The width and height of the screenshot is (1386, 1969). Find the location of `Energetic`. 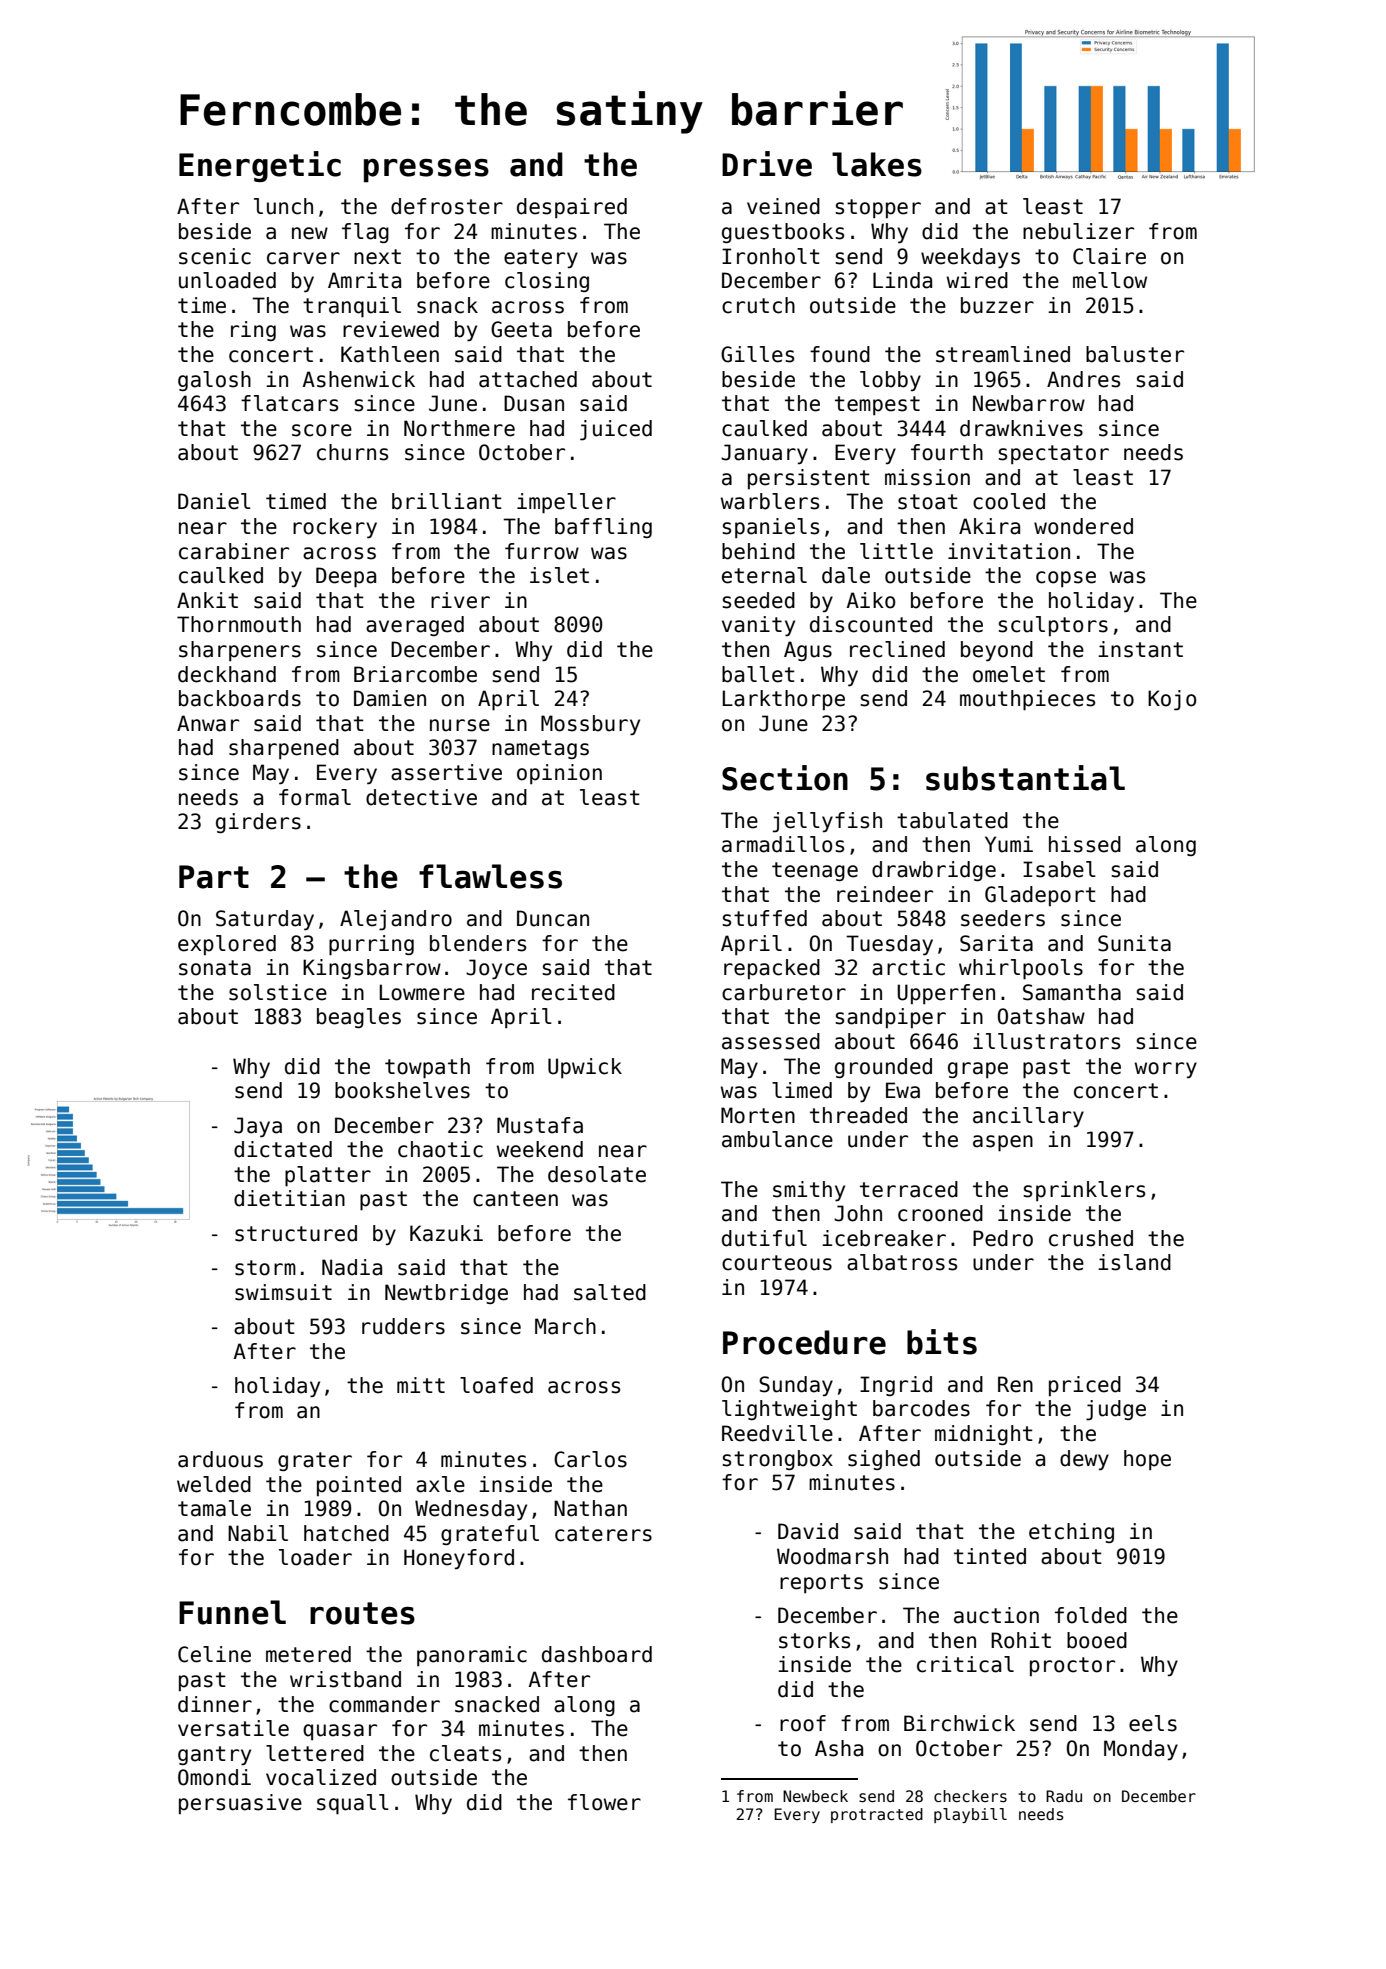

Energetic is located at coordinates (260, 166).
